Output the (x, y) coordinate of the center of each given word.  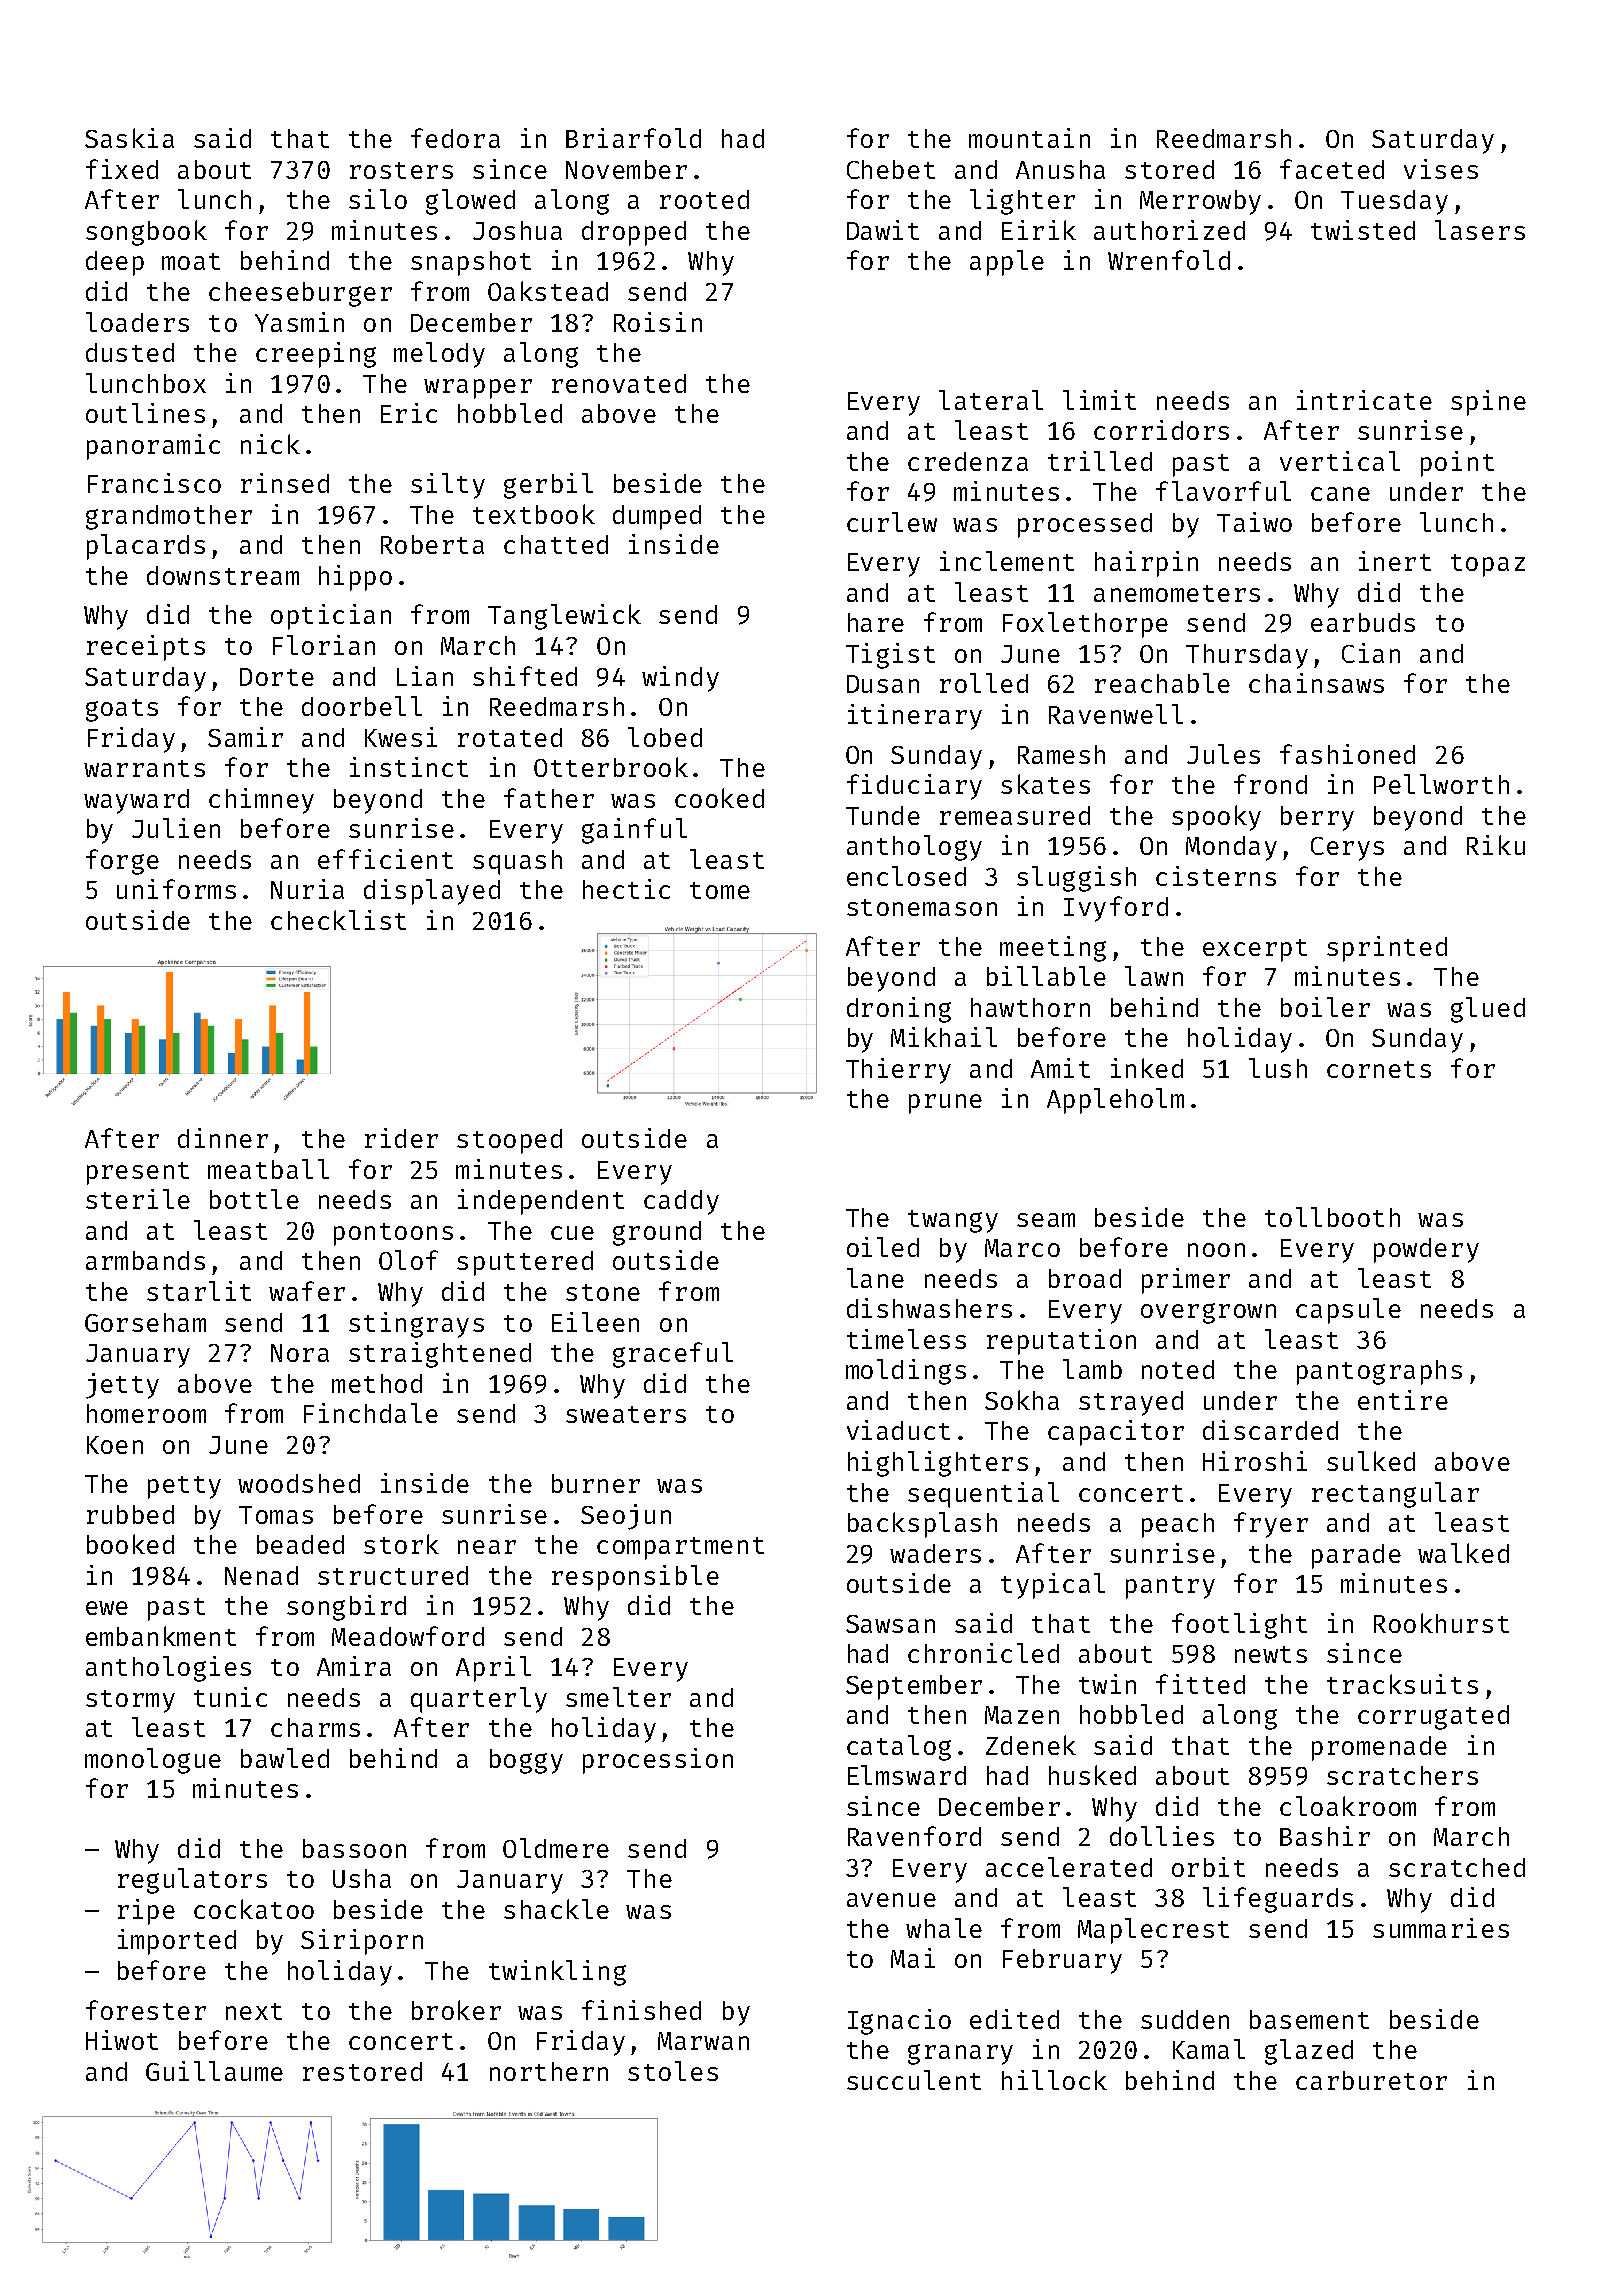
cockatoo (254, 1909)
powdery (1426, 1250)
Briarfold (633, 138)
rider (401, 1138)
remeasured (1015, 815)
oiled (883, 1247)
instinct (409, 767)
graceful (673, 1355)
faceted (1332, 169)
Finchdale (371, 1413)
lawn (1154, 976)
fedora (455, 138)
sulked (1371, 1461)
